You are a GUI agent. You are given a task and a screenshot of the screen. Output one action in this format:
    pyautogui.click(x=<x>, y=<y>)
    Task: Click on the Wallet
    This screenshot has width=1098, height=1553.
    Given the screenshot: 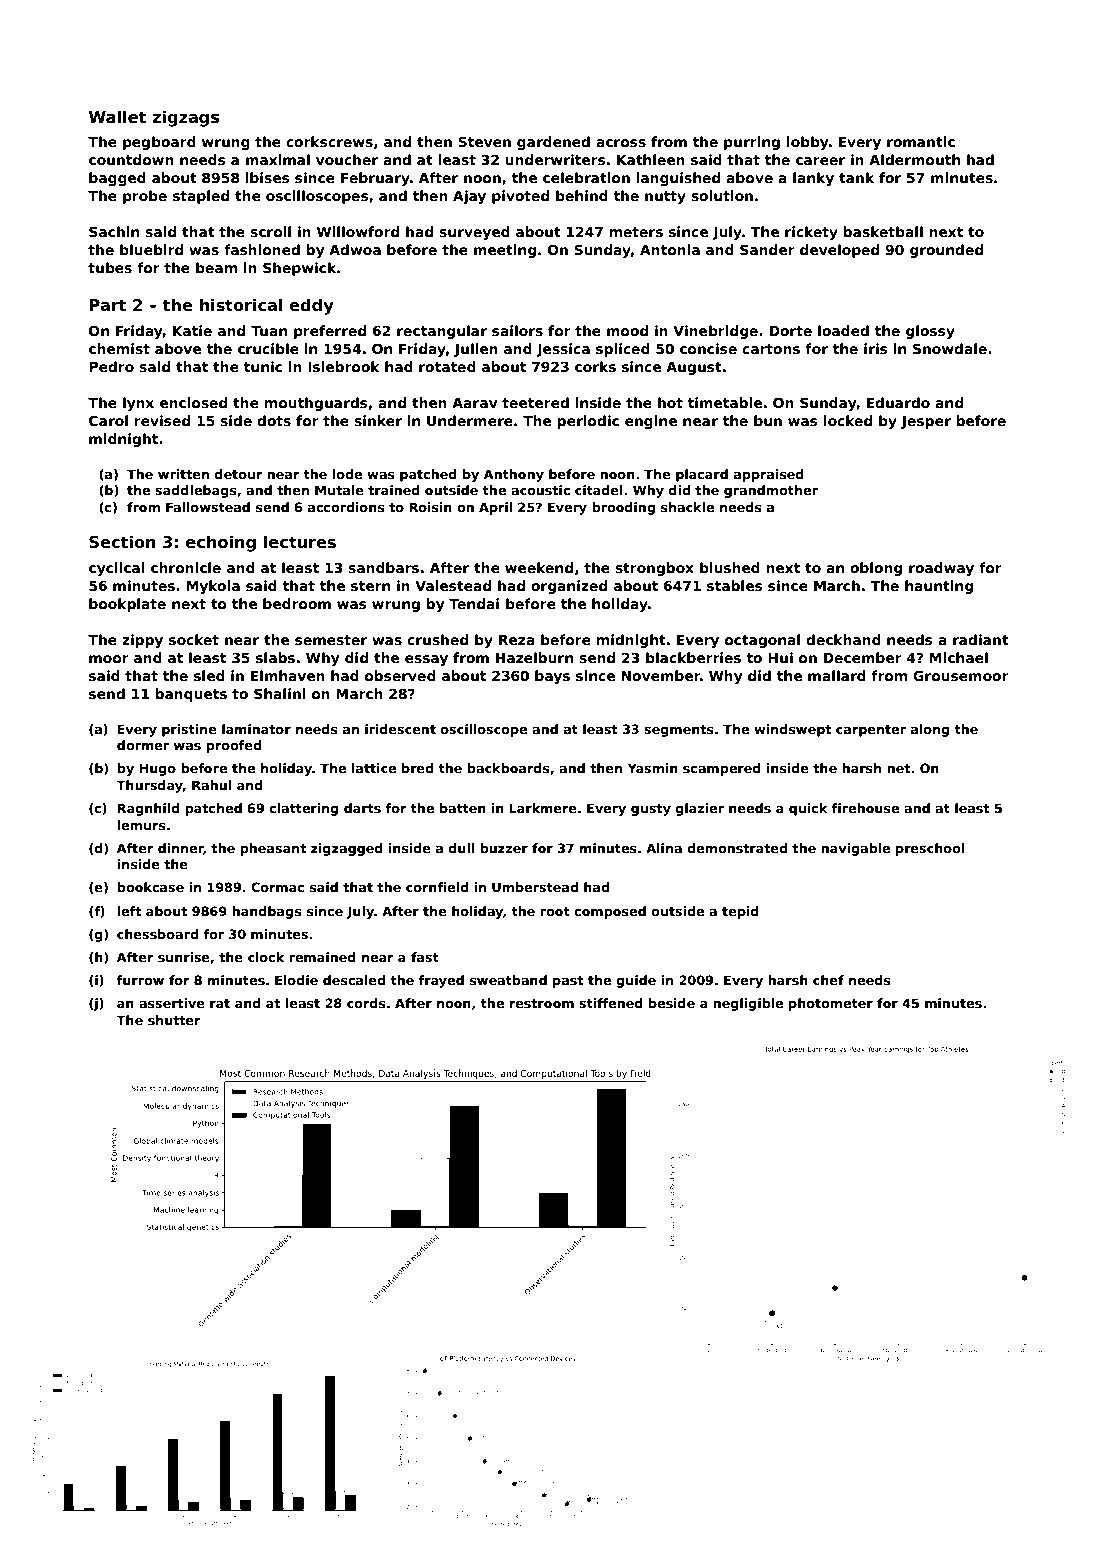 What is the action you would take?
    pyautogui.click(x=117, y=117)
